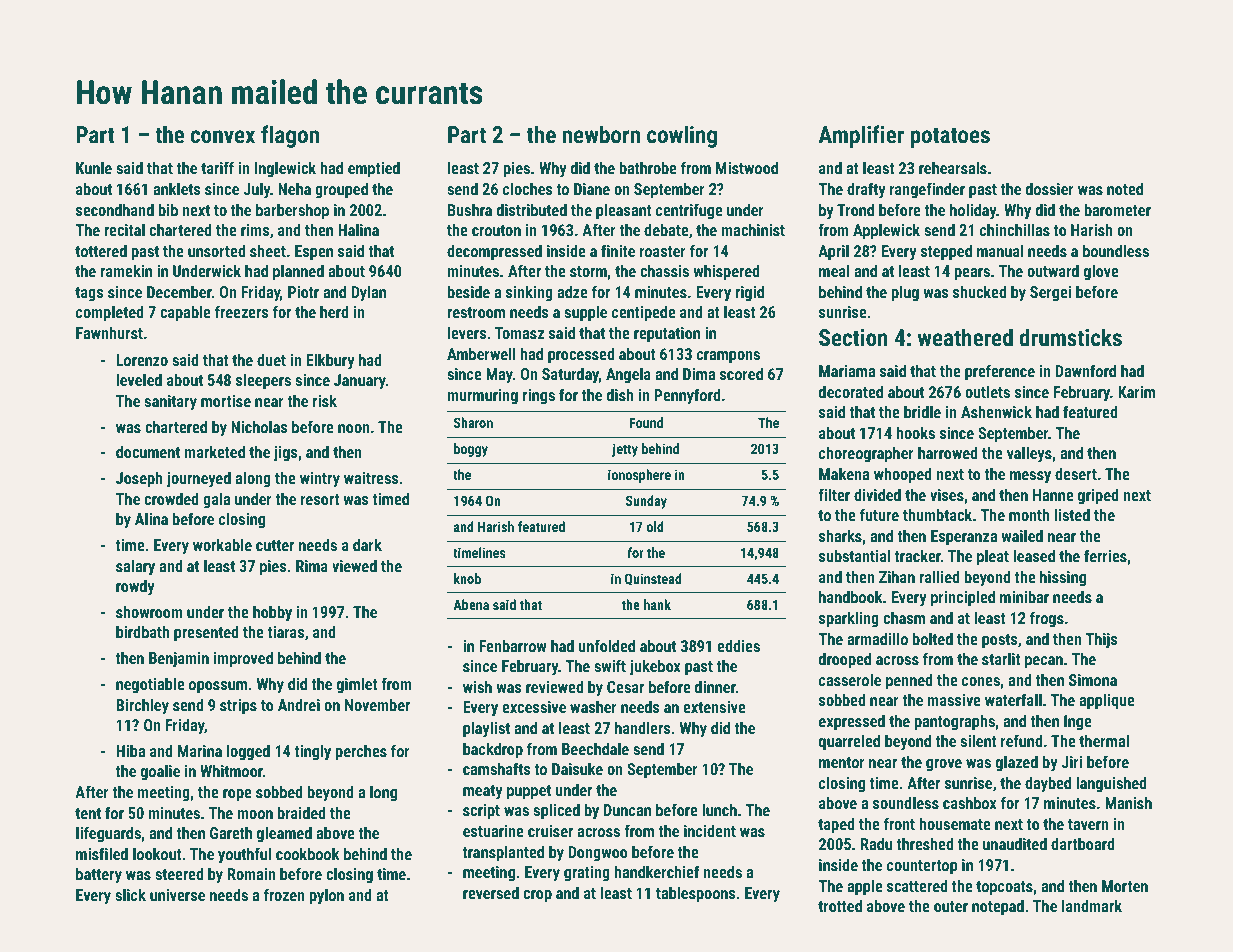 Image resolution: width=1233 pixels, height=952 pixels. I want to click on bridle, so click(922, 411).
